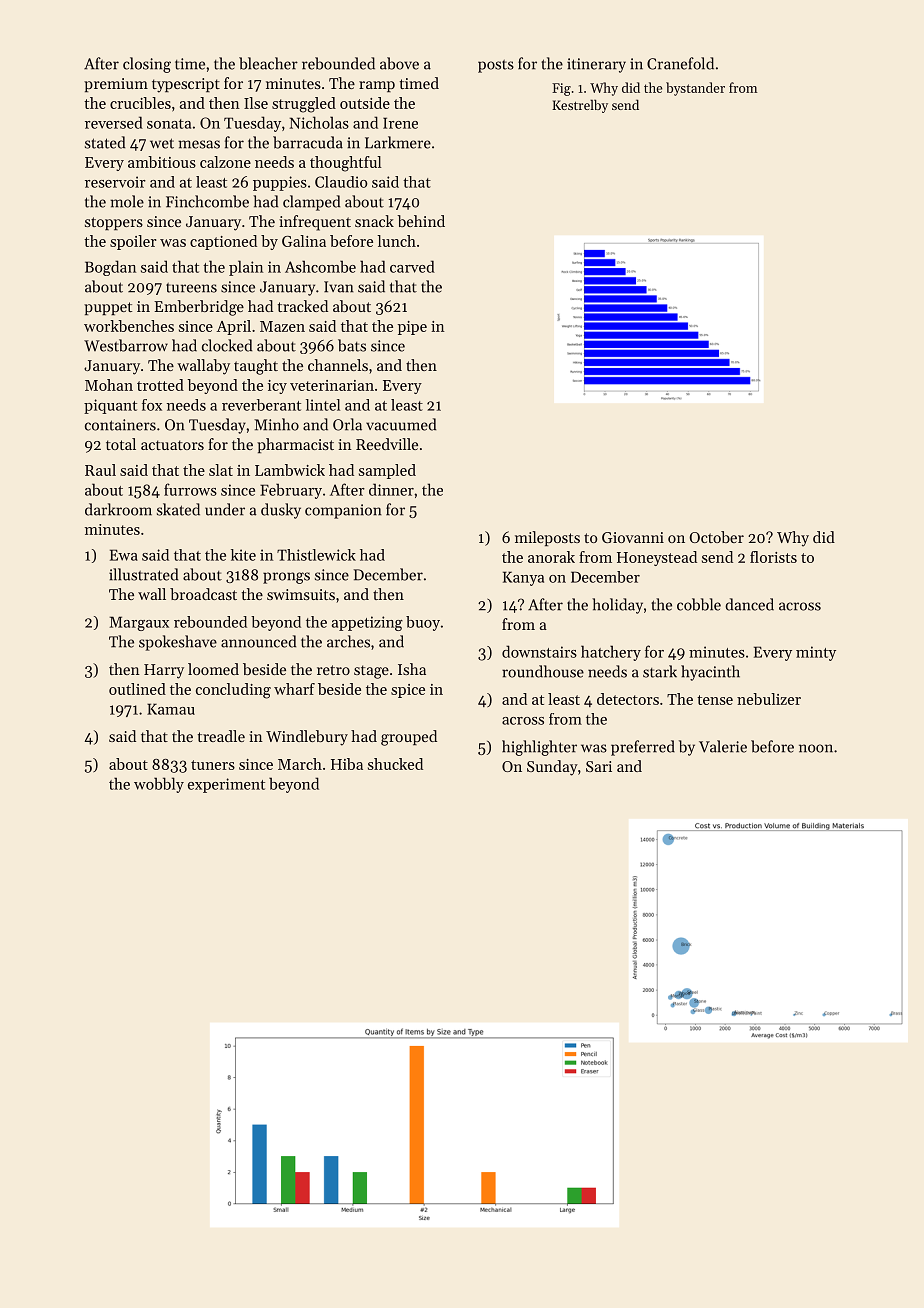 The height and width of the page is (1308, 924). Describe the element at coordinates (114, 122) in the page. I see `reversed` at that location.
